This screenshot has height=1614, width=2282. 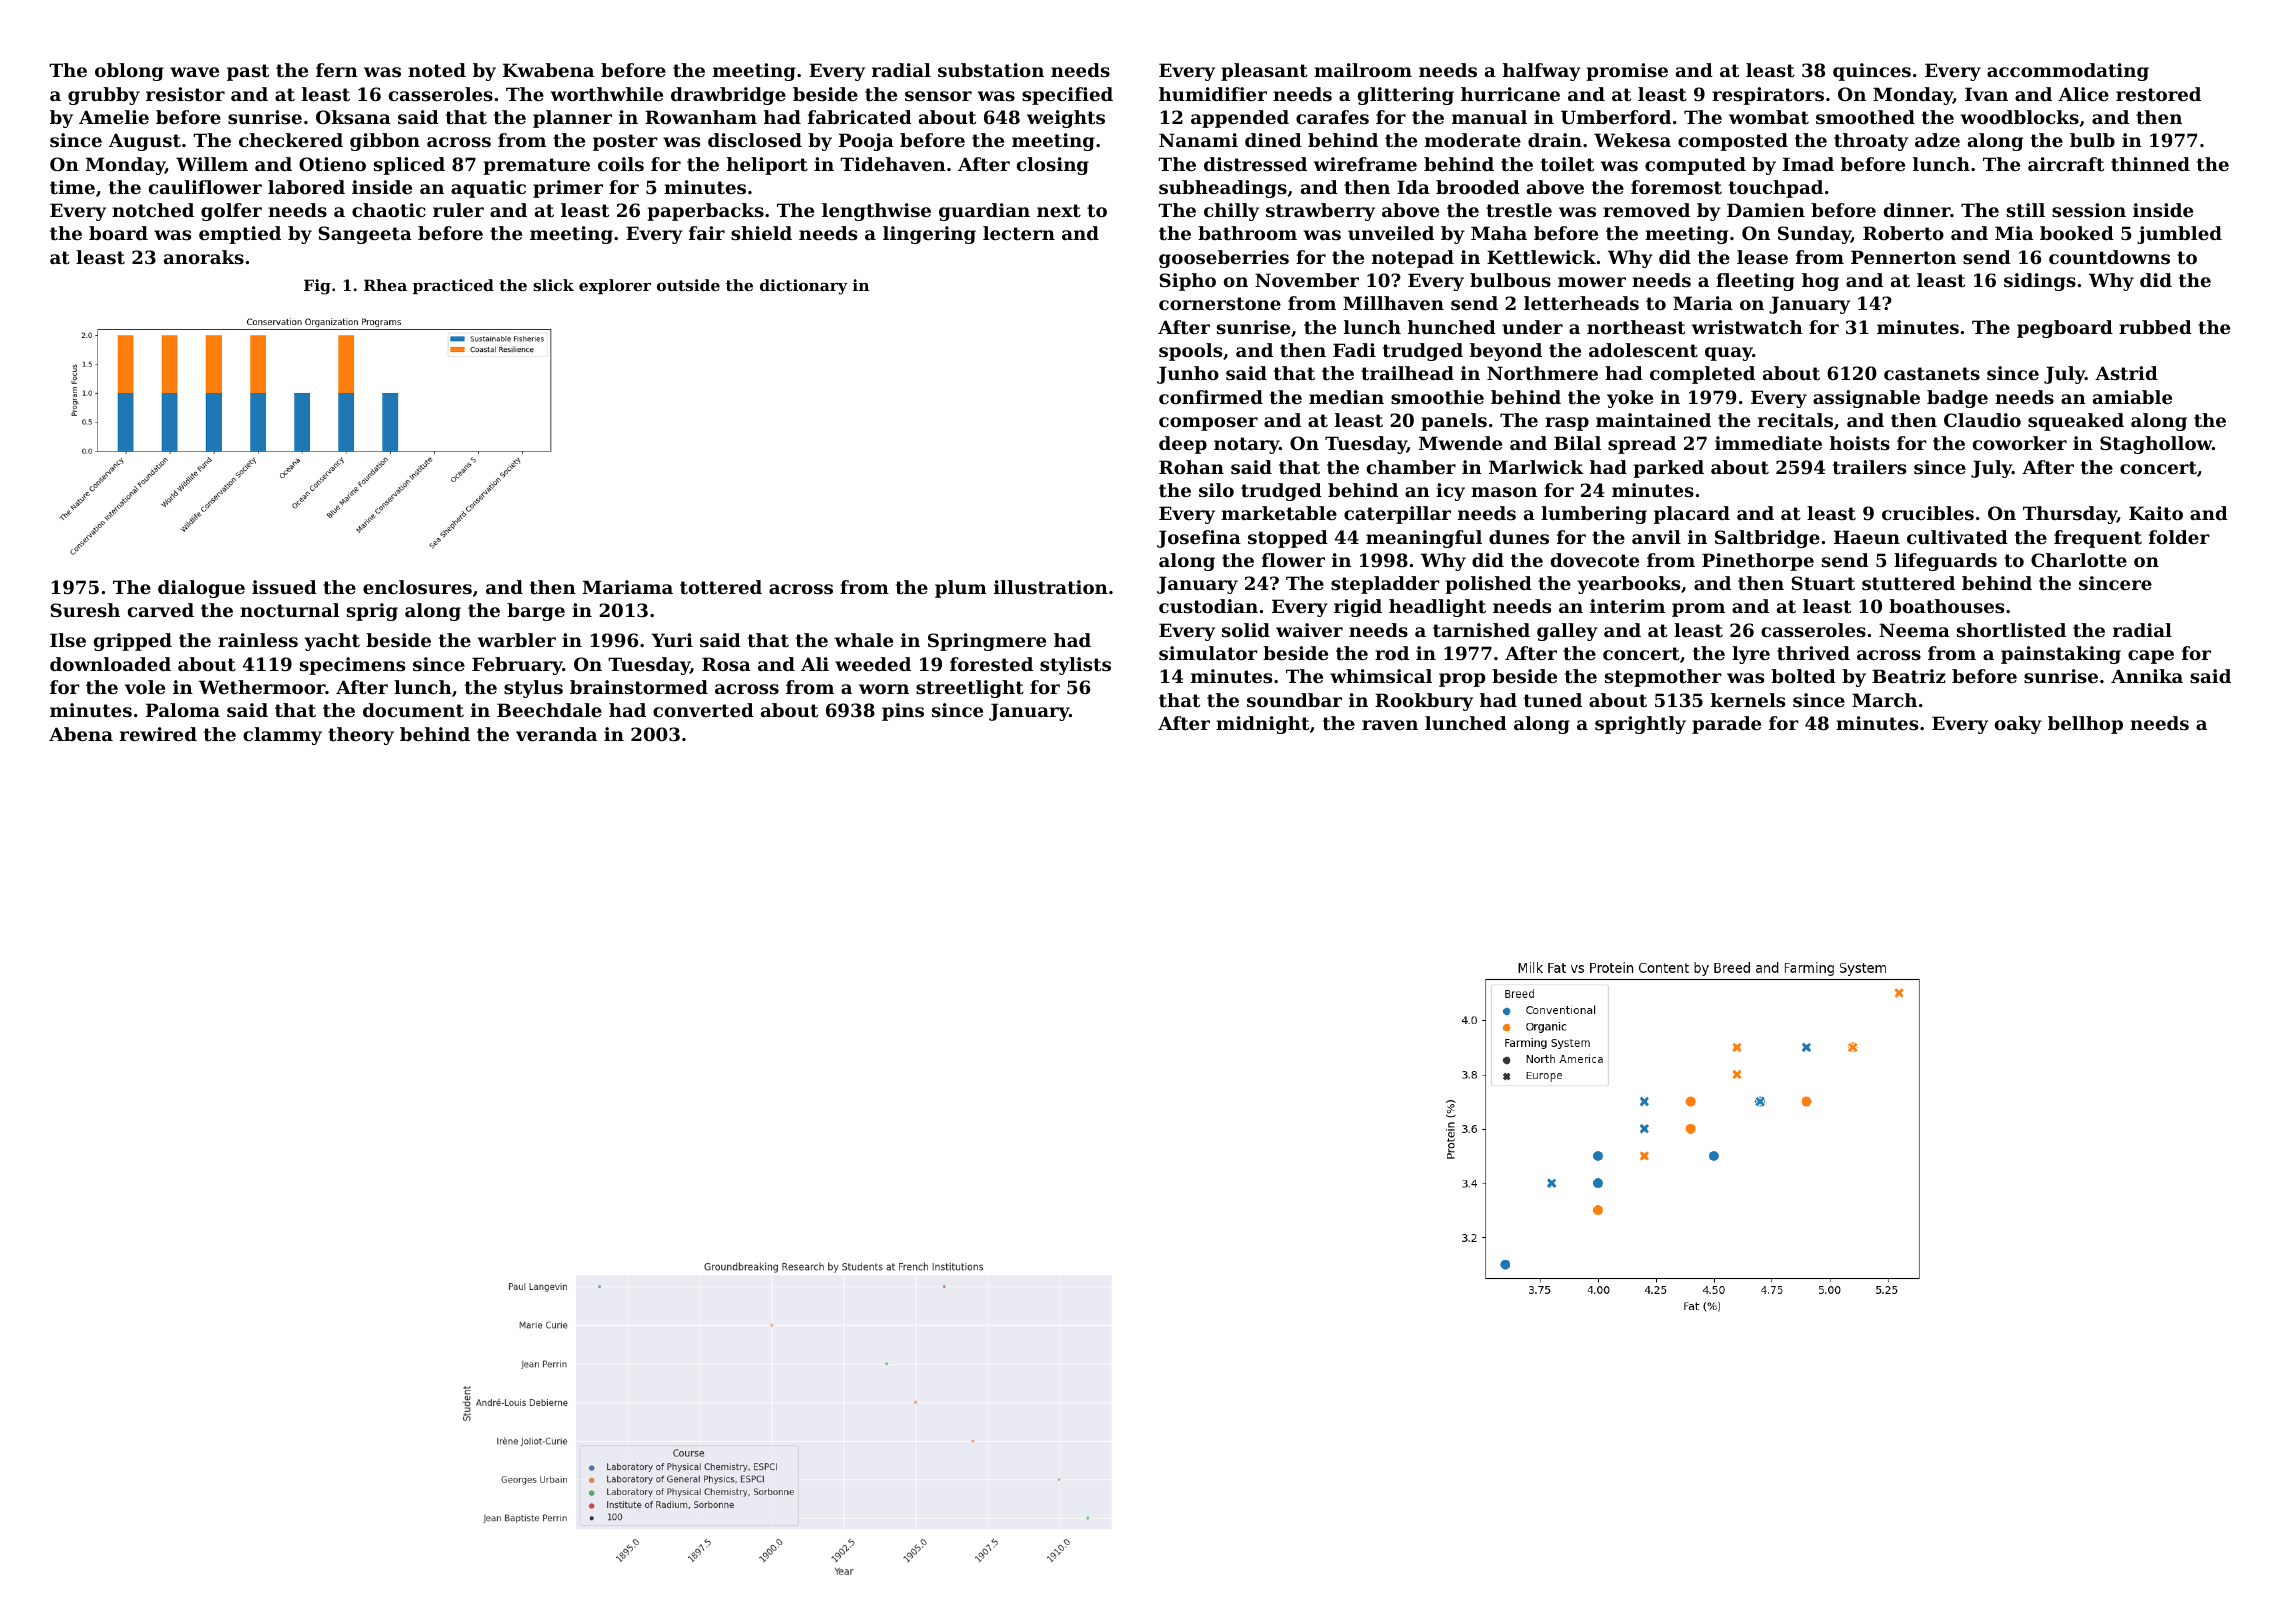 What do you see at coordinates (1224, 259) in the screenshot?
I see `gooseberries` at bounding box center [1224, 259].
